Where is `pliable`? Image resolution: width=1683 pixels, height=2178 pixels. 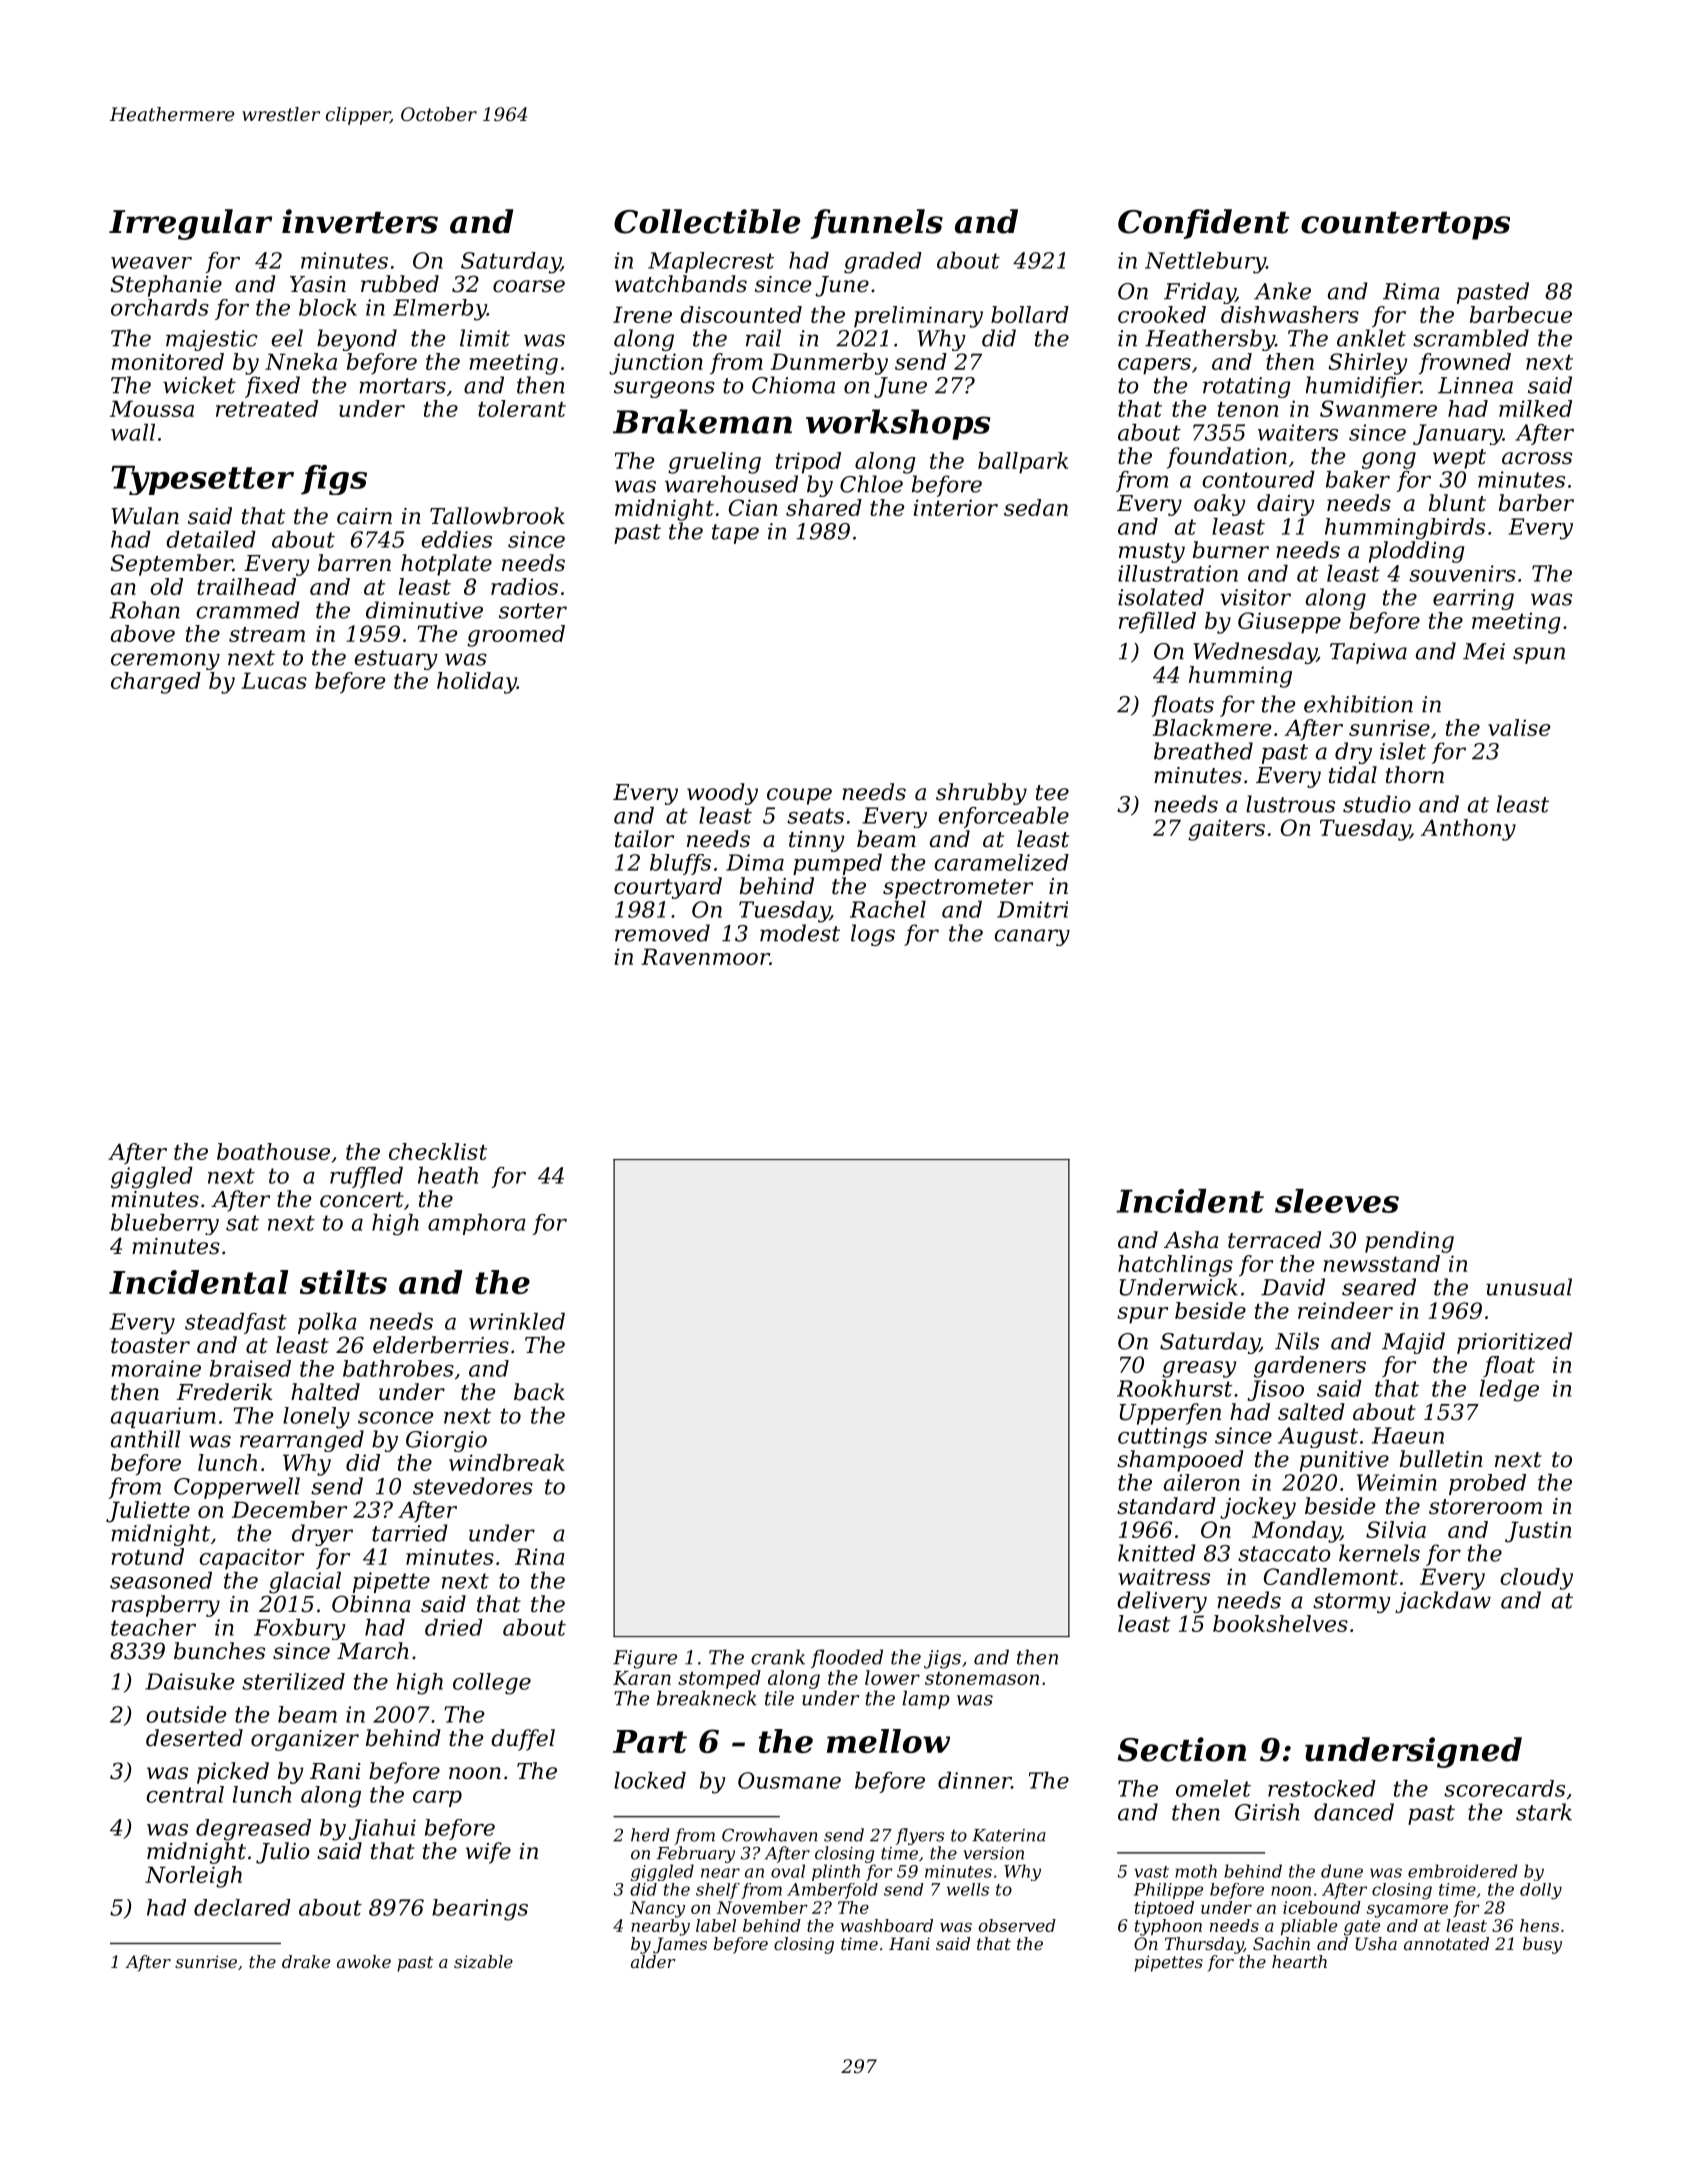 pliable is located at coordinates (1309, 1927).
